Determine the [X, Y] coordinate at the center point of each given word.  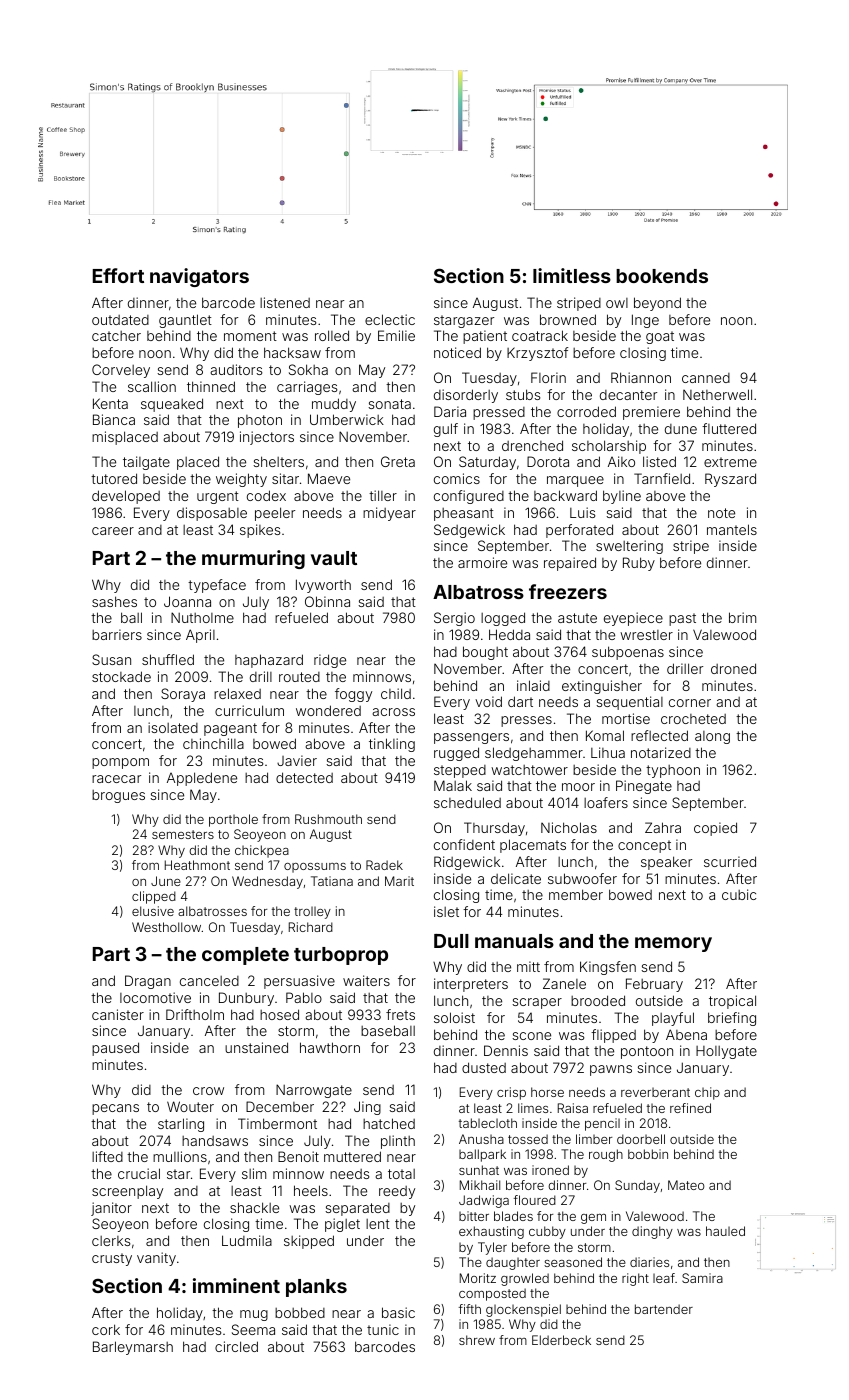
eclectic [390, 319]
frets [400, 1014]
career [113, 531]
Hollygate [726, 1052]
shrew [477, 1340]
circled [236, 1346]
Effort [118, 275]
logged [503, 619]
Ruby [639, 564]
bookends [662, 276]
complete [245, 956]
